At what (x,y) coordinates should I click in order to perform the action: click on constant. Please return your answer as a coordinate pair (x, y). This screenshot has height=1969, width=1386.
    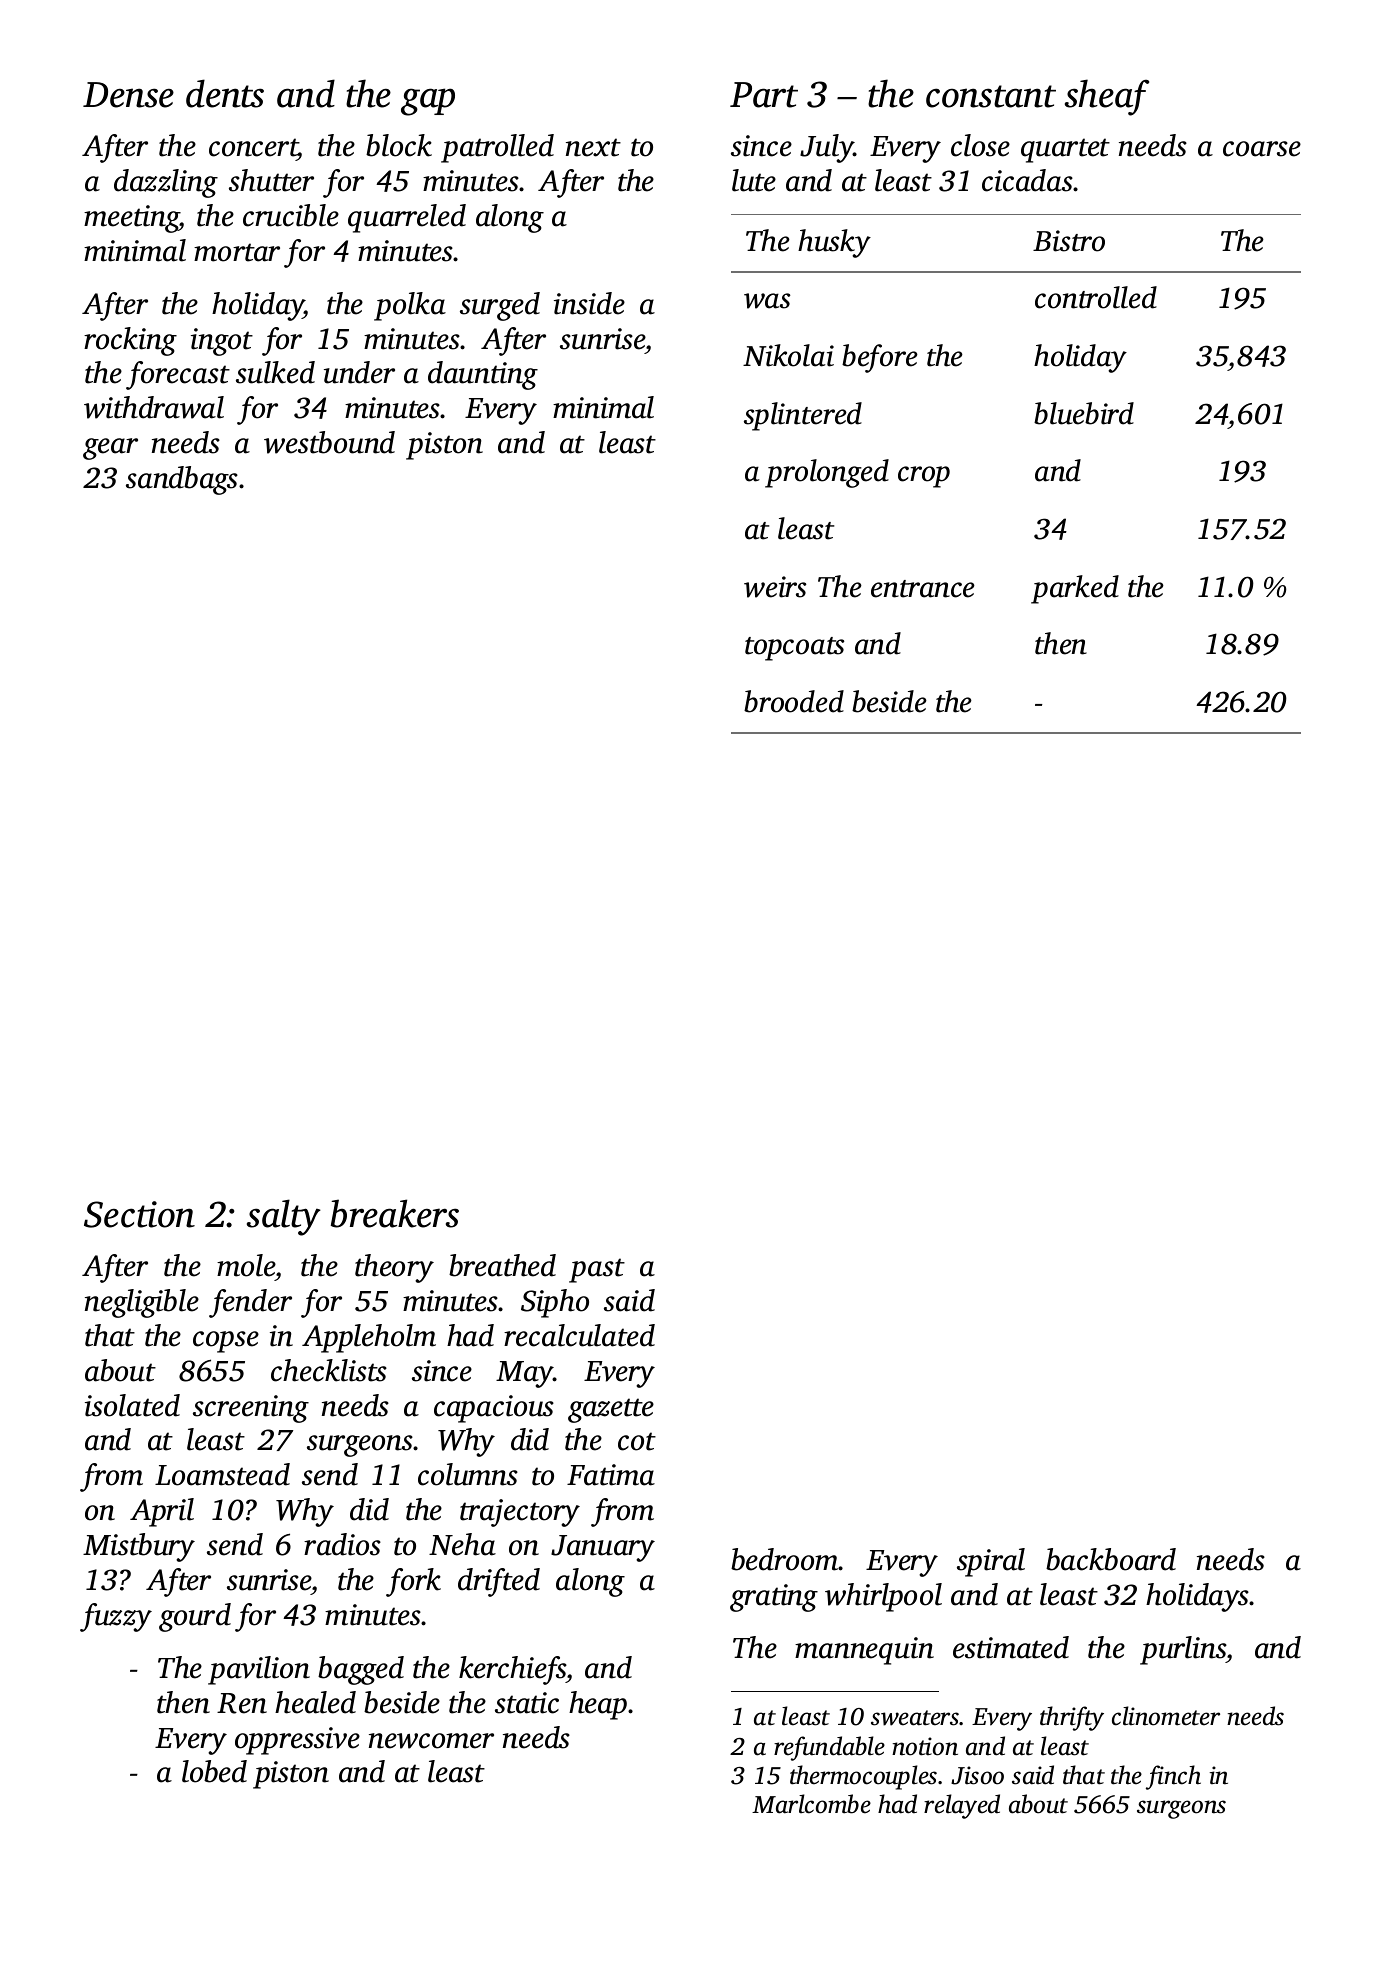
    Looking at the image, I should click on (991, 96).
